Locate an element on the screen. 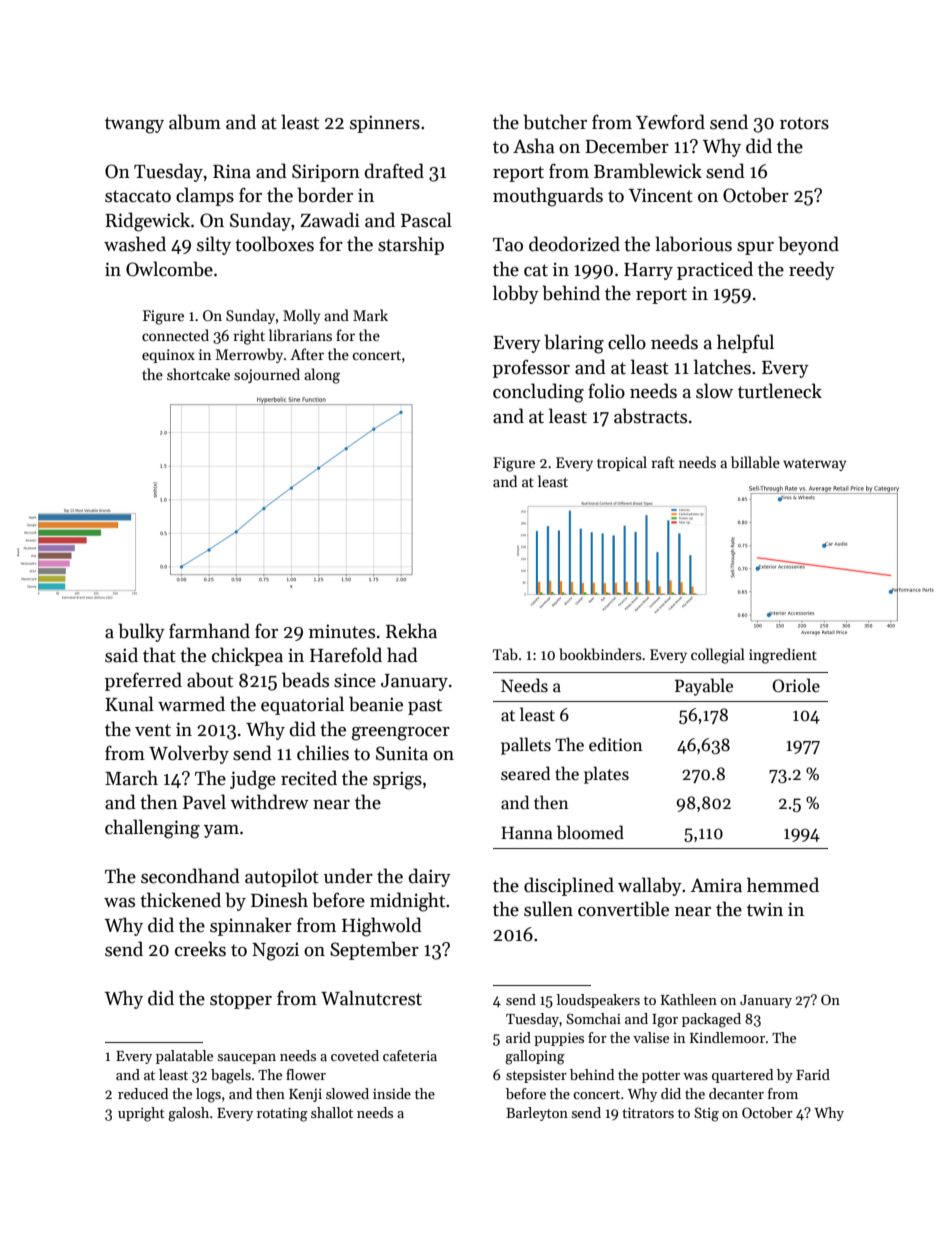 The height and width of the screenshot is (1233, 952). album is located at coordinates (195, 122).
